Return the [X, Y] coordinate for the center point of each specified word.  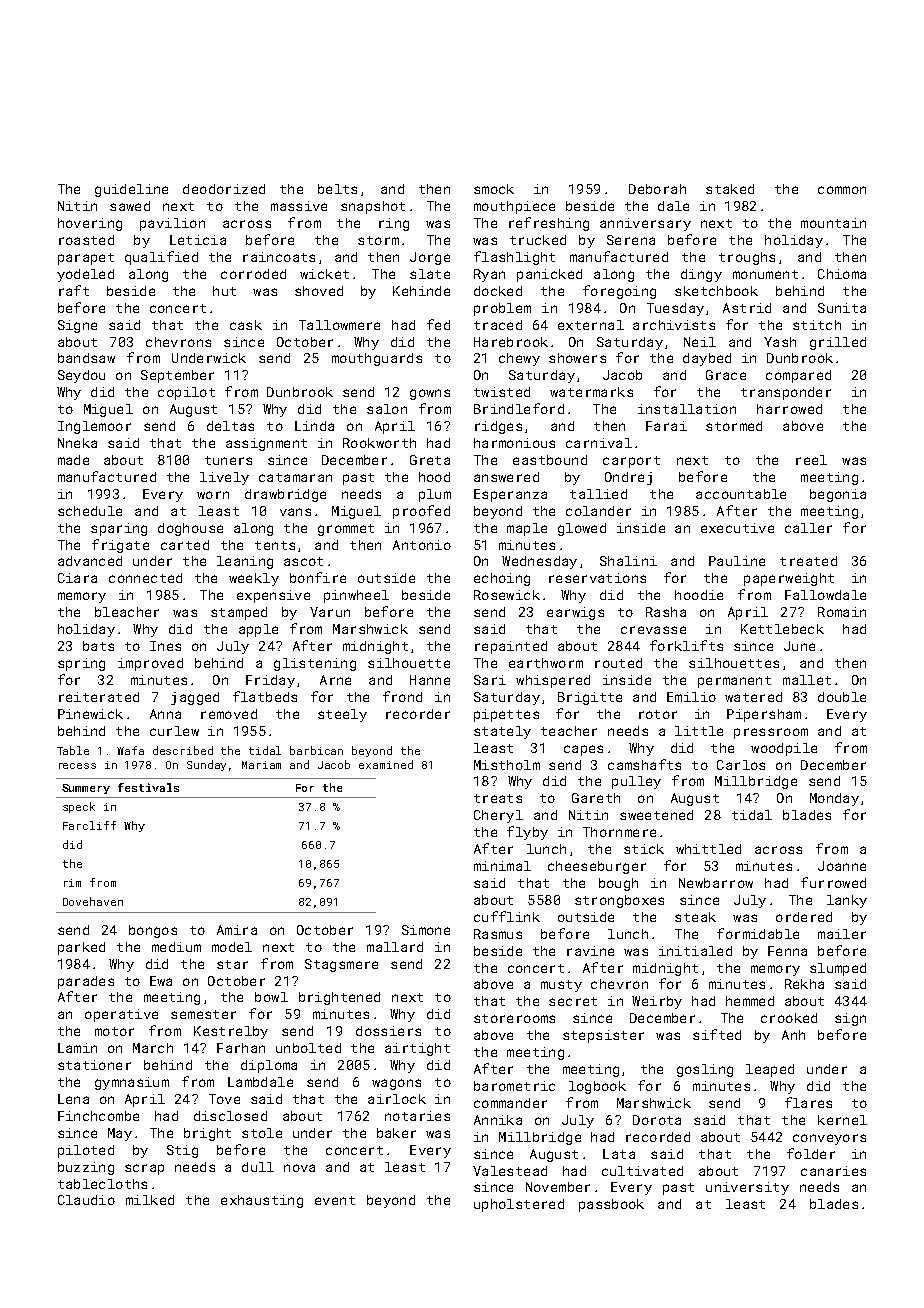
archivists [674, 325]
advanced [90, 561]
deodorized [224, 189]
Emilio [691, 697]
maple [527, 529]
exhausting [262, 1201]
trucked [538, 240]
